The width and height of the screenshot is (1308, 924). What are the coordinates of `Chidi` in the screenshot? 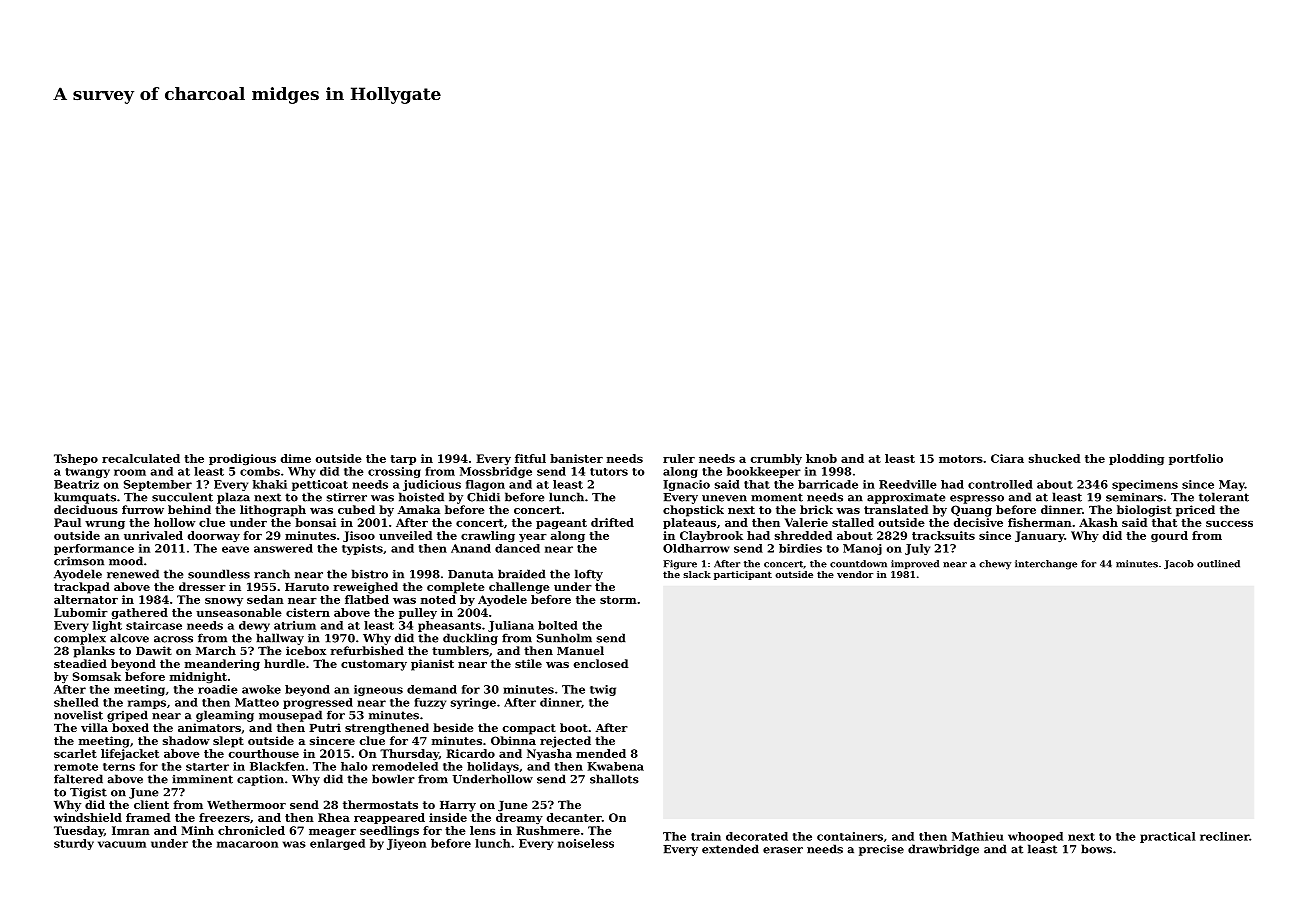 It's located at (483, 497).
